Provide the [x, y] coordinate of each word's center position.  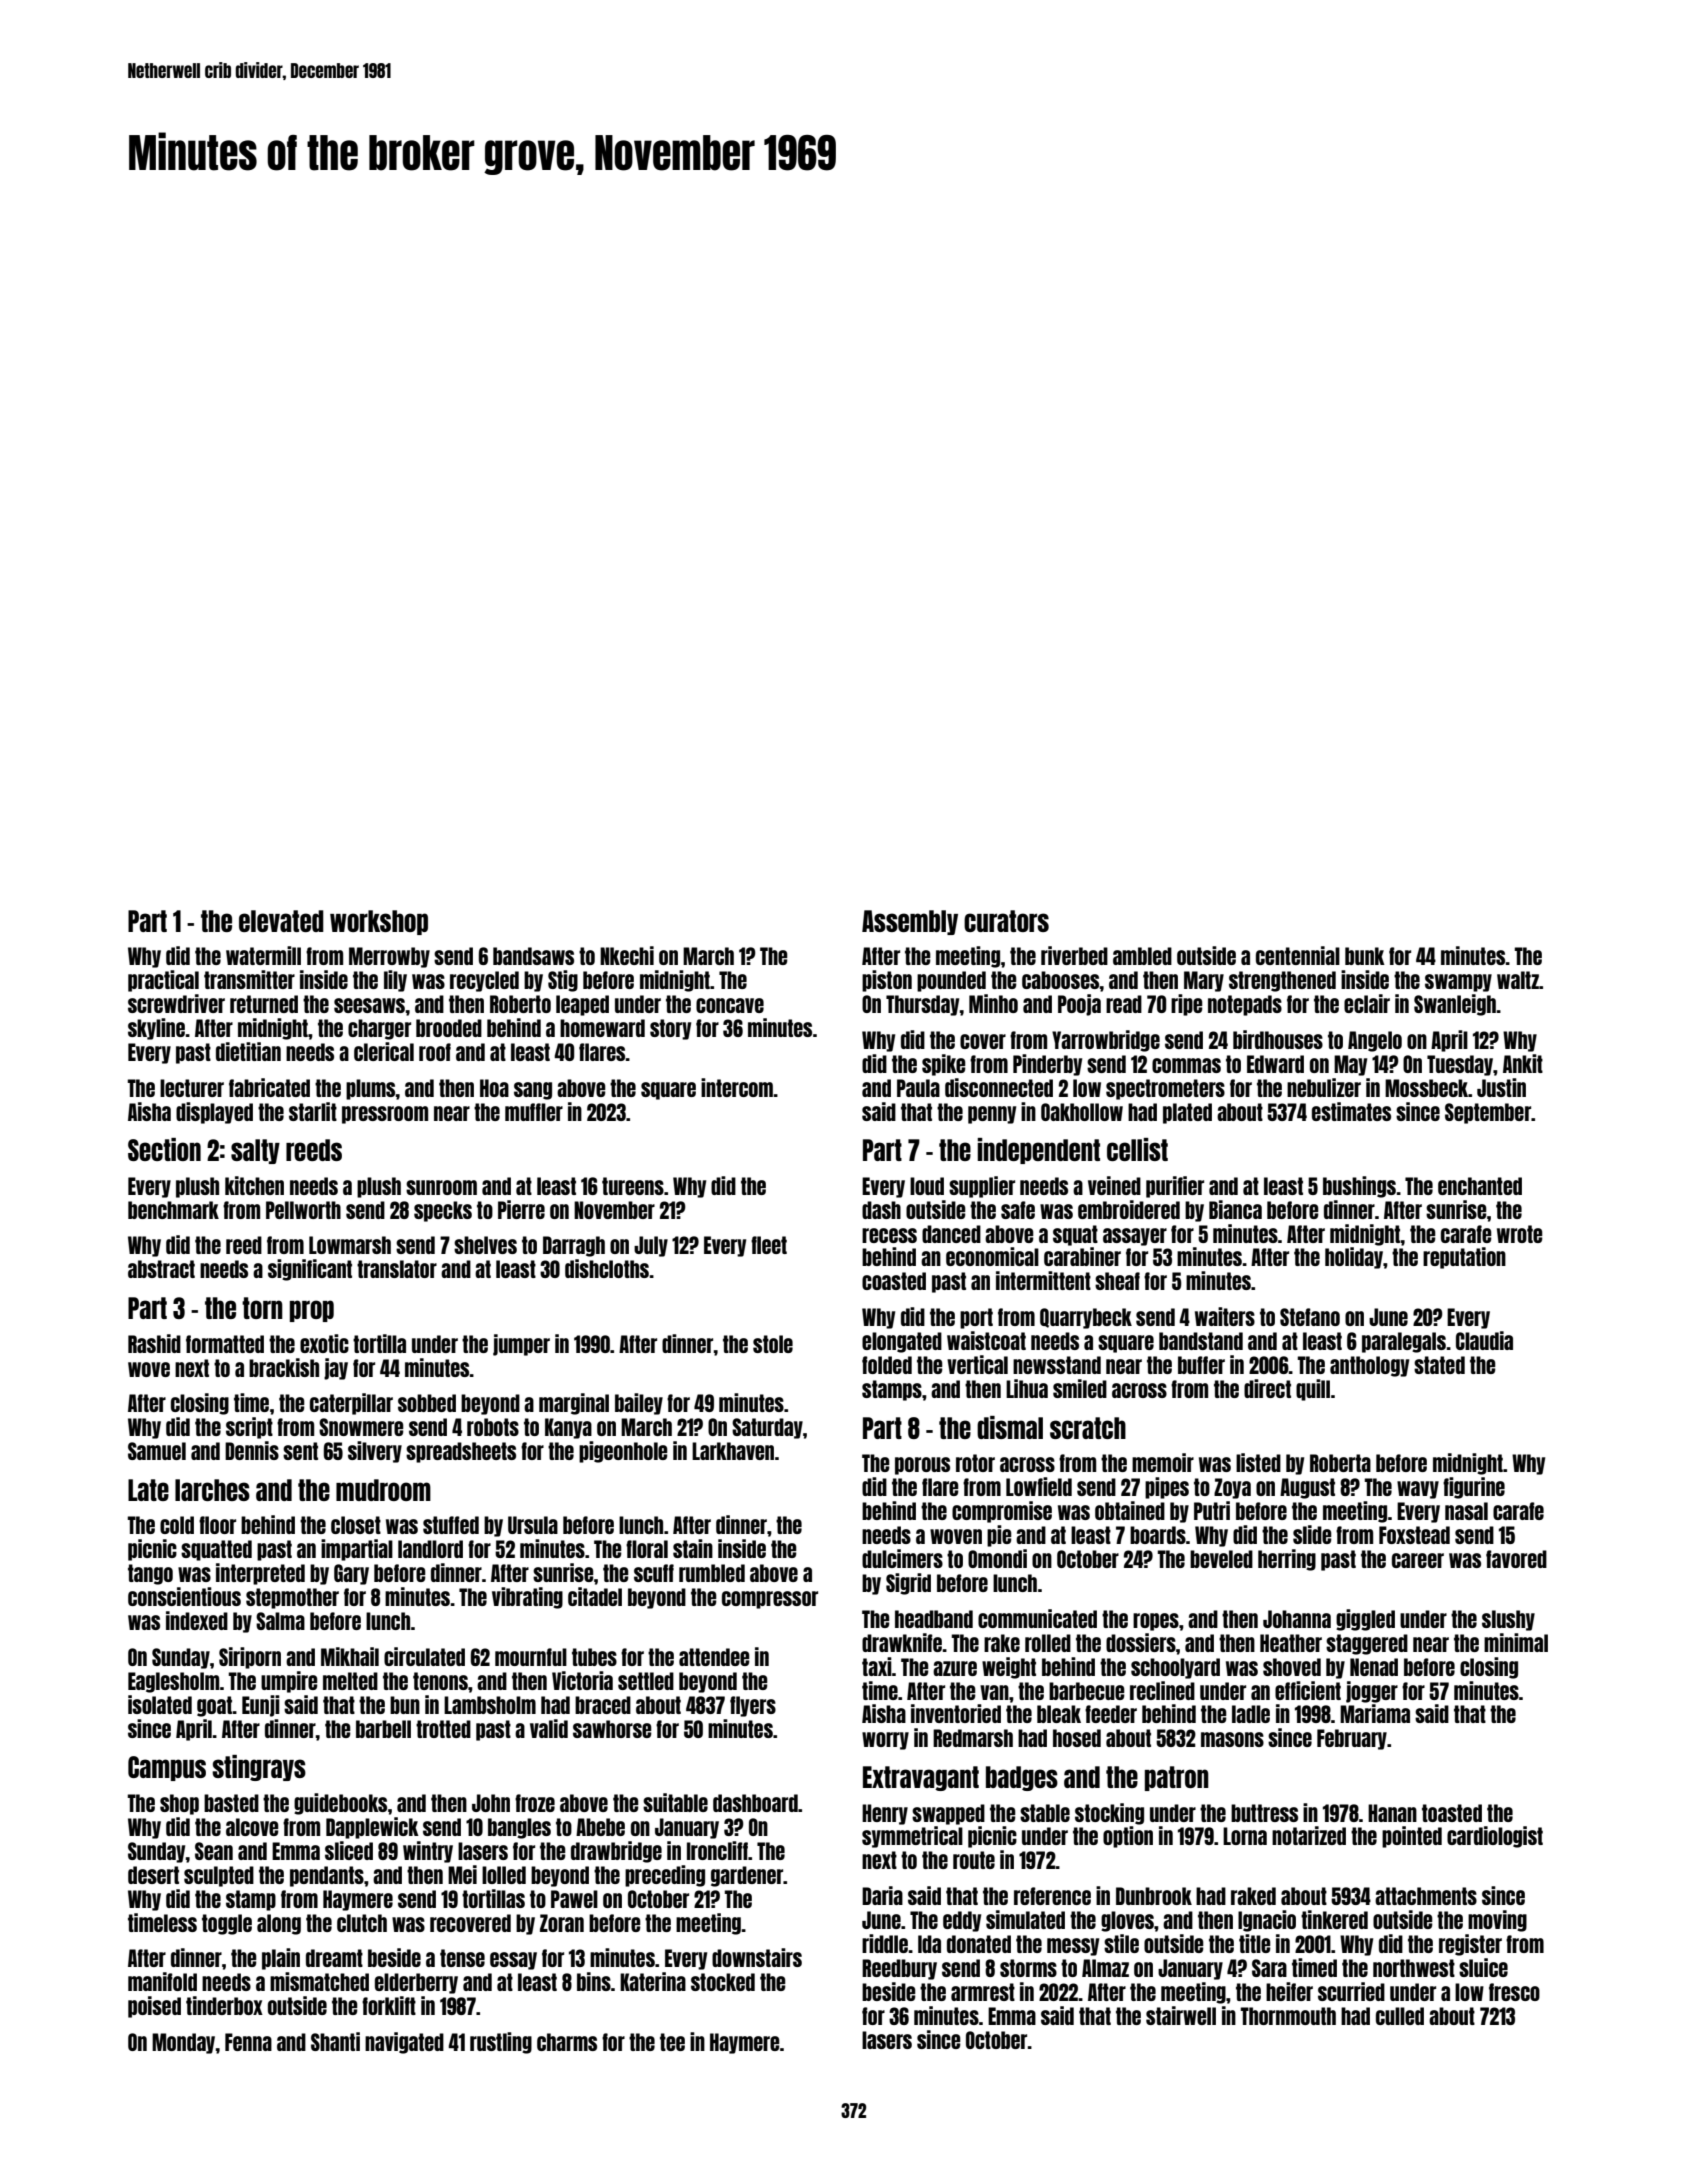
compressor [770, 1600]
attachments [1426, 1896]
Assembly [910, 922]
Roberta [1340, 1463]
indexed [197, 1620]
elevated [281, 921]
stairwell [1181, 2015]
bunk [1365, 956]
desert [153, 1875]
